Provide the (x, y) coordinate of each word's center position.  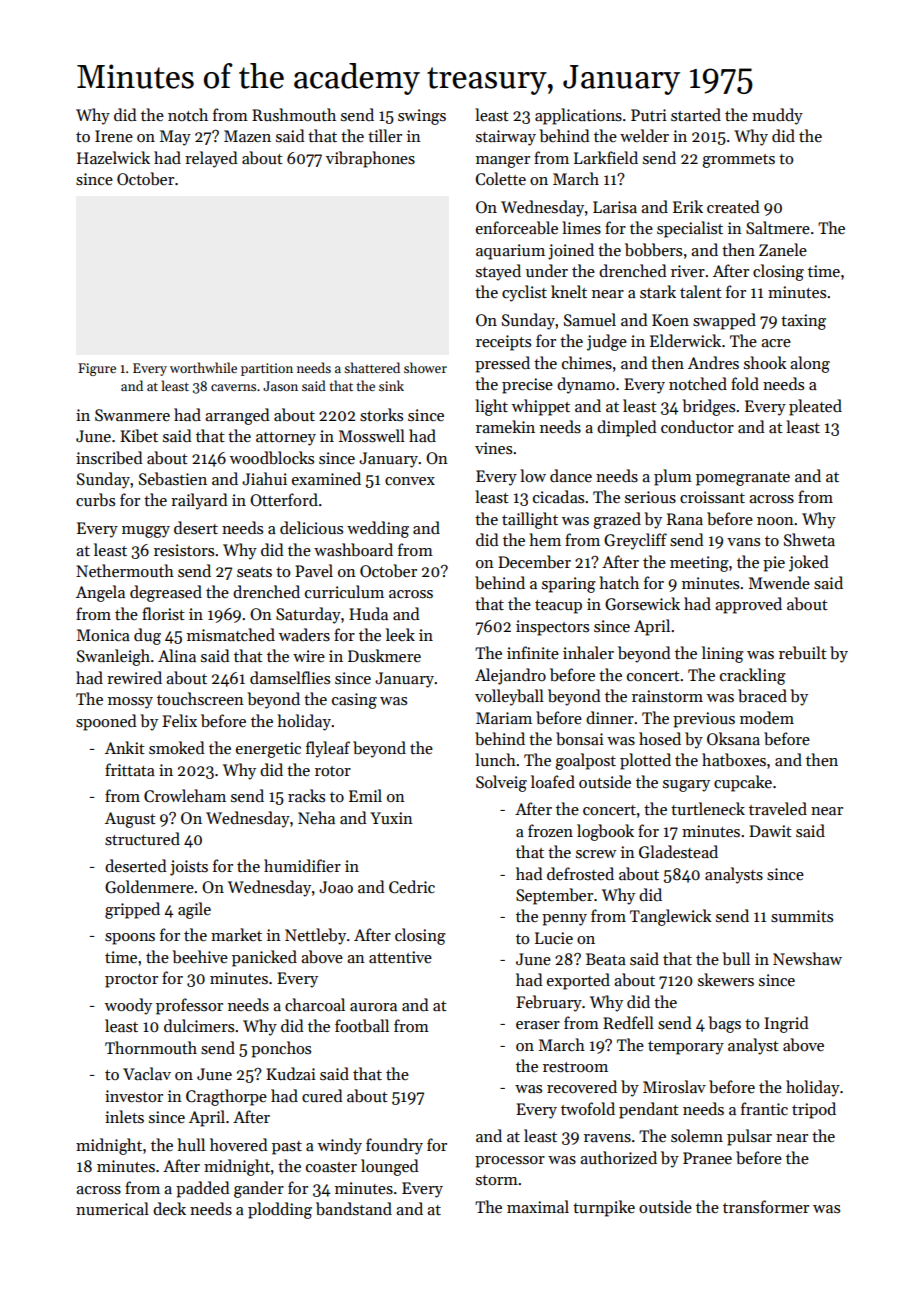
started (696, 114)
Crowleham (185, 795)
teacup (558, 607)
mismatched (231, 634)
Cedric (412, 886)
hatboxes (734, 759)
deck (169, 1208)
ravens (607, 1138)
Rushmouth (294, 114)
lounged (390, 1167)
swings (422, 117)
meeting (699, 564)
